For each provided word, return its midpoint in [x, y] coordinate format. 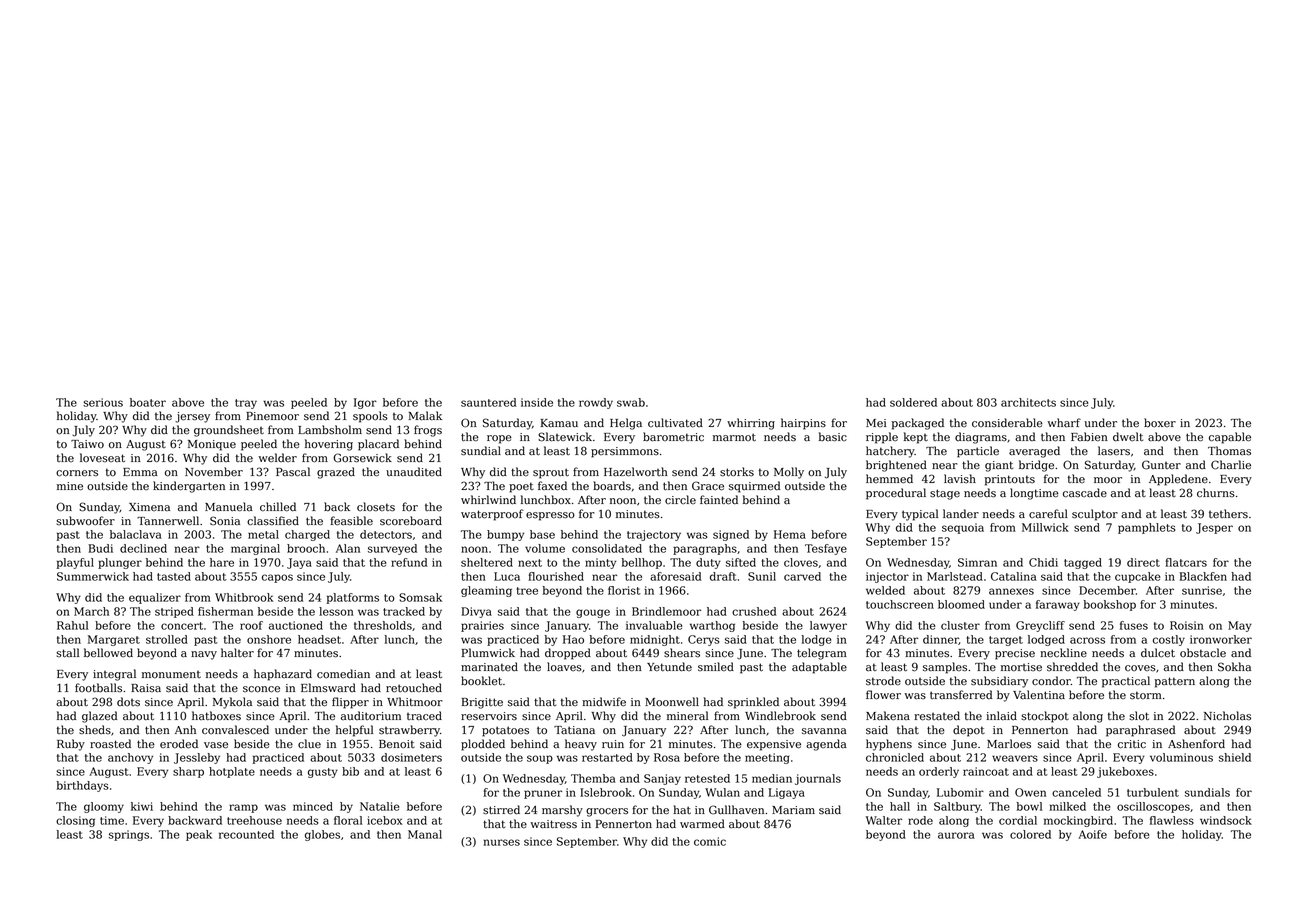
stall [67, 653]
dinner [941, 640]
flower [883, 695]
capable [1230, 438]
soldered [913, 402]
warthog [712, 626]
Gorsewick [362, 458]
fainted [719, 500]
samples [945, 668]
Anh [185, 729]
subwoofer [85, 521]
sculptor [1095, 515]
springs [129, 835]
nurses [502, 842]
